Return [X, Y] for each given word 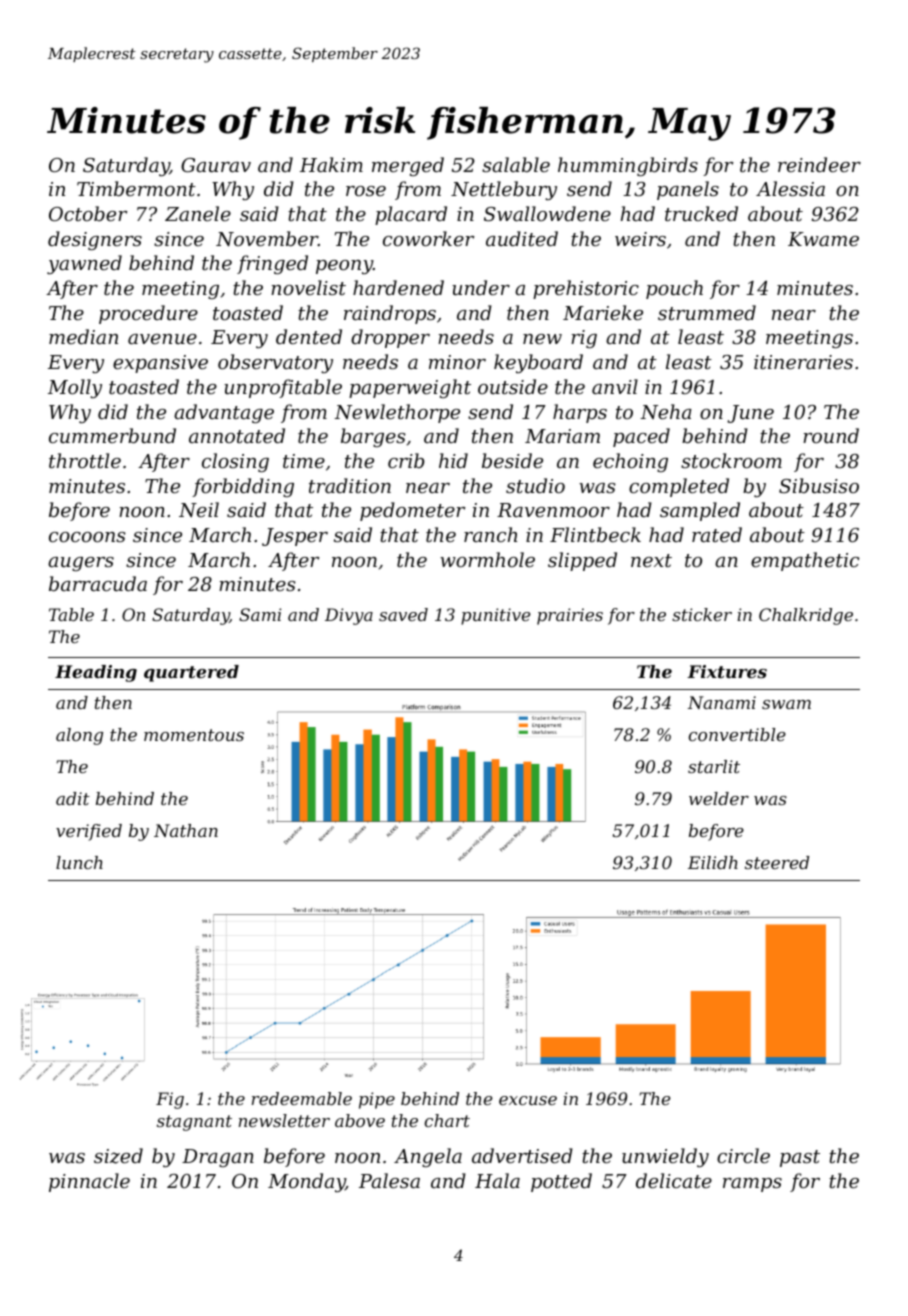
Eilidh [713, 862]
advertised [522, 1155]
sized [118, 1156]
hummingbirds [628, 166]
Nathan [186, 830]
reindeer [819, 164]
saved [403, 614]
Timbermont [136, 188]
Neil [199, 509]
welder [719, 798]
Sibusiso [819, 485]
